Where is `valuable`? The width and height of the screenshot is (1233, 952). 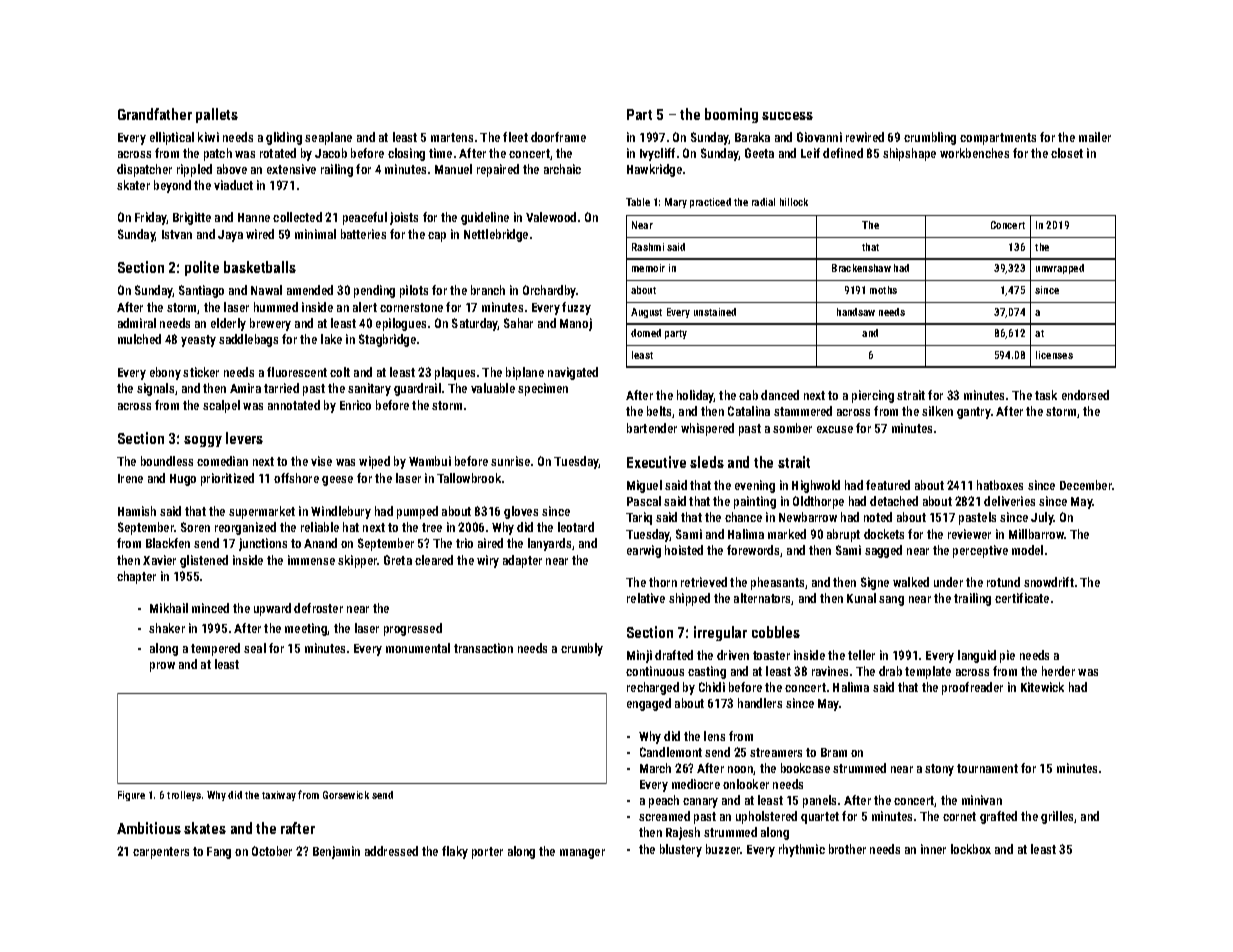
valuable is located at coordinates (493, 388).
